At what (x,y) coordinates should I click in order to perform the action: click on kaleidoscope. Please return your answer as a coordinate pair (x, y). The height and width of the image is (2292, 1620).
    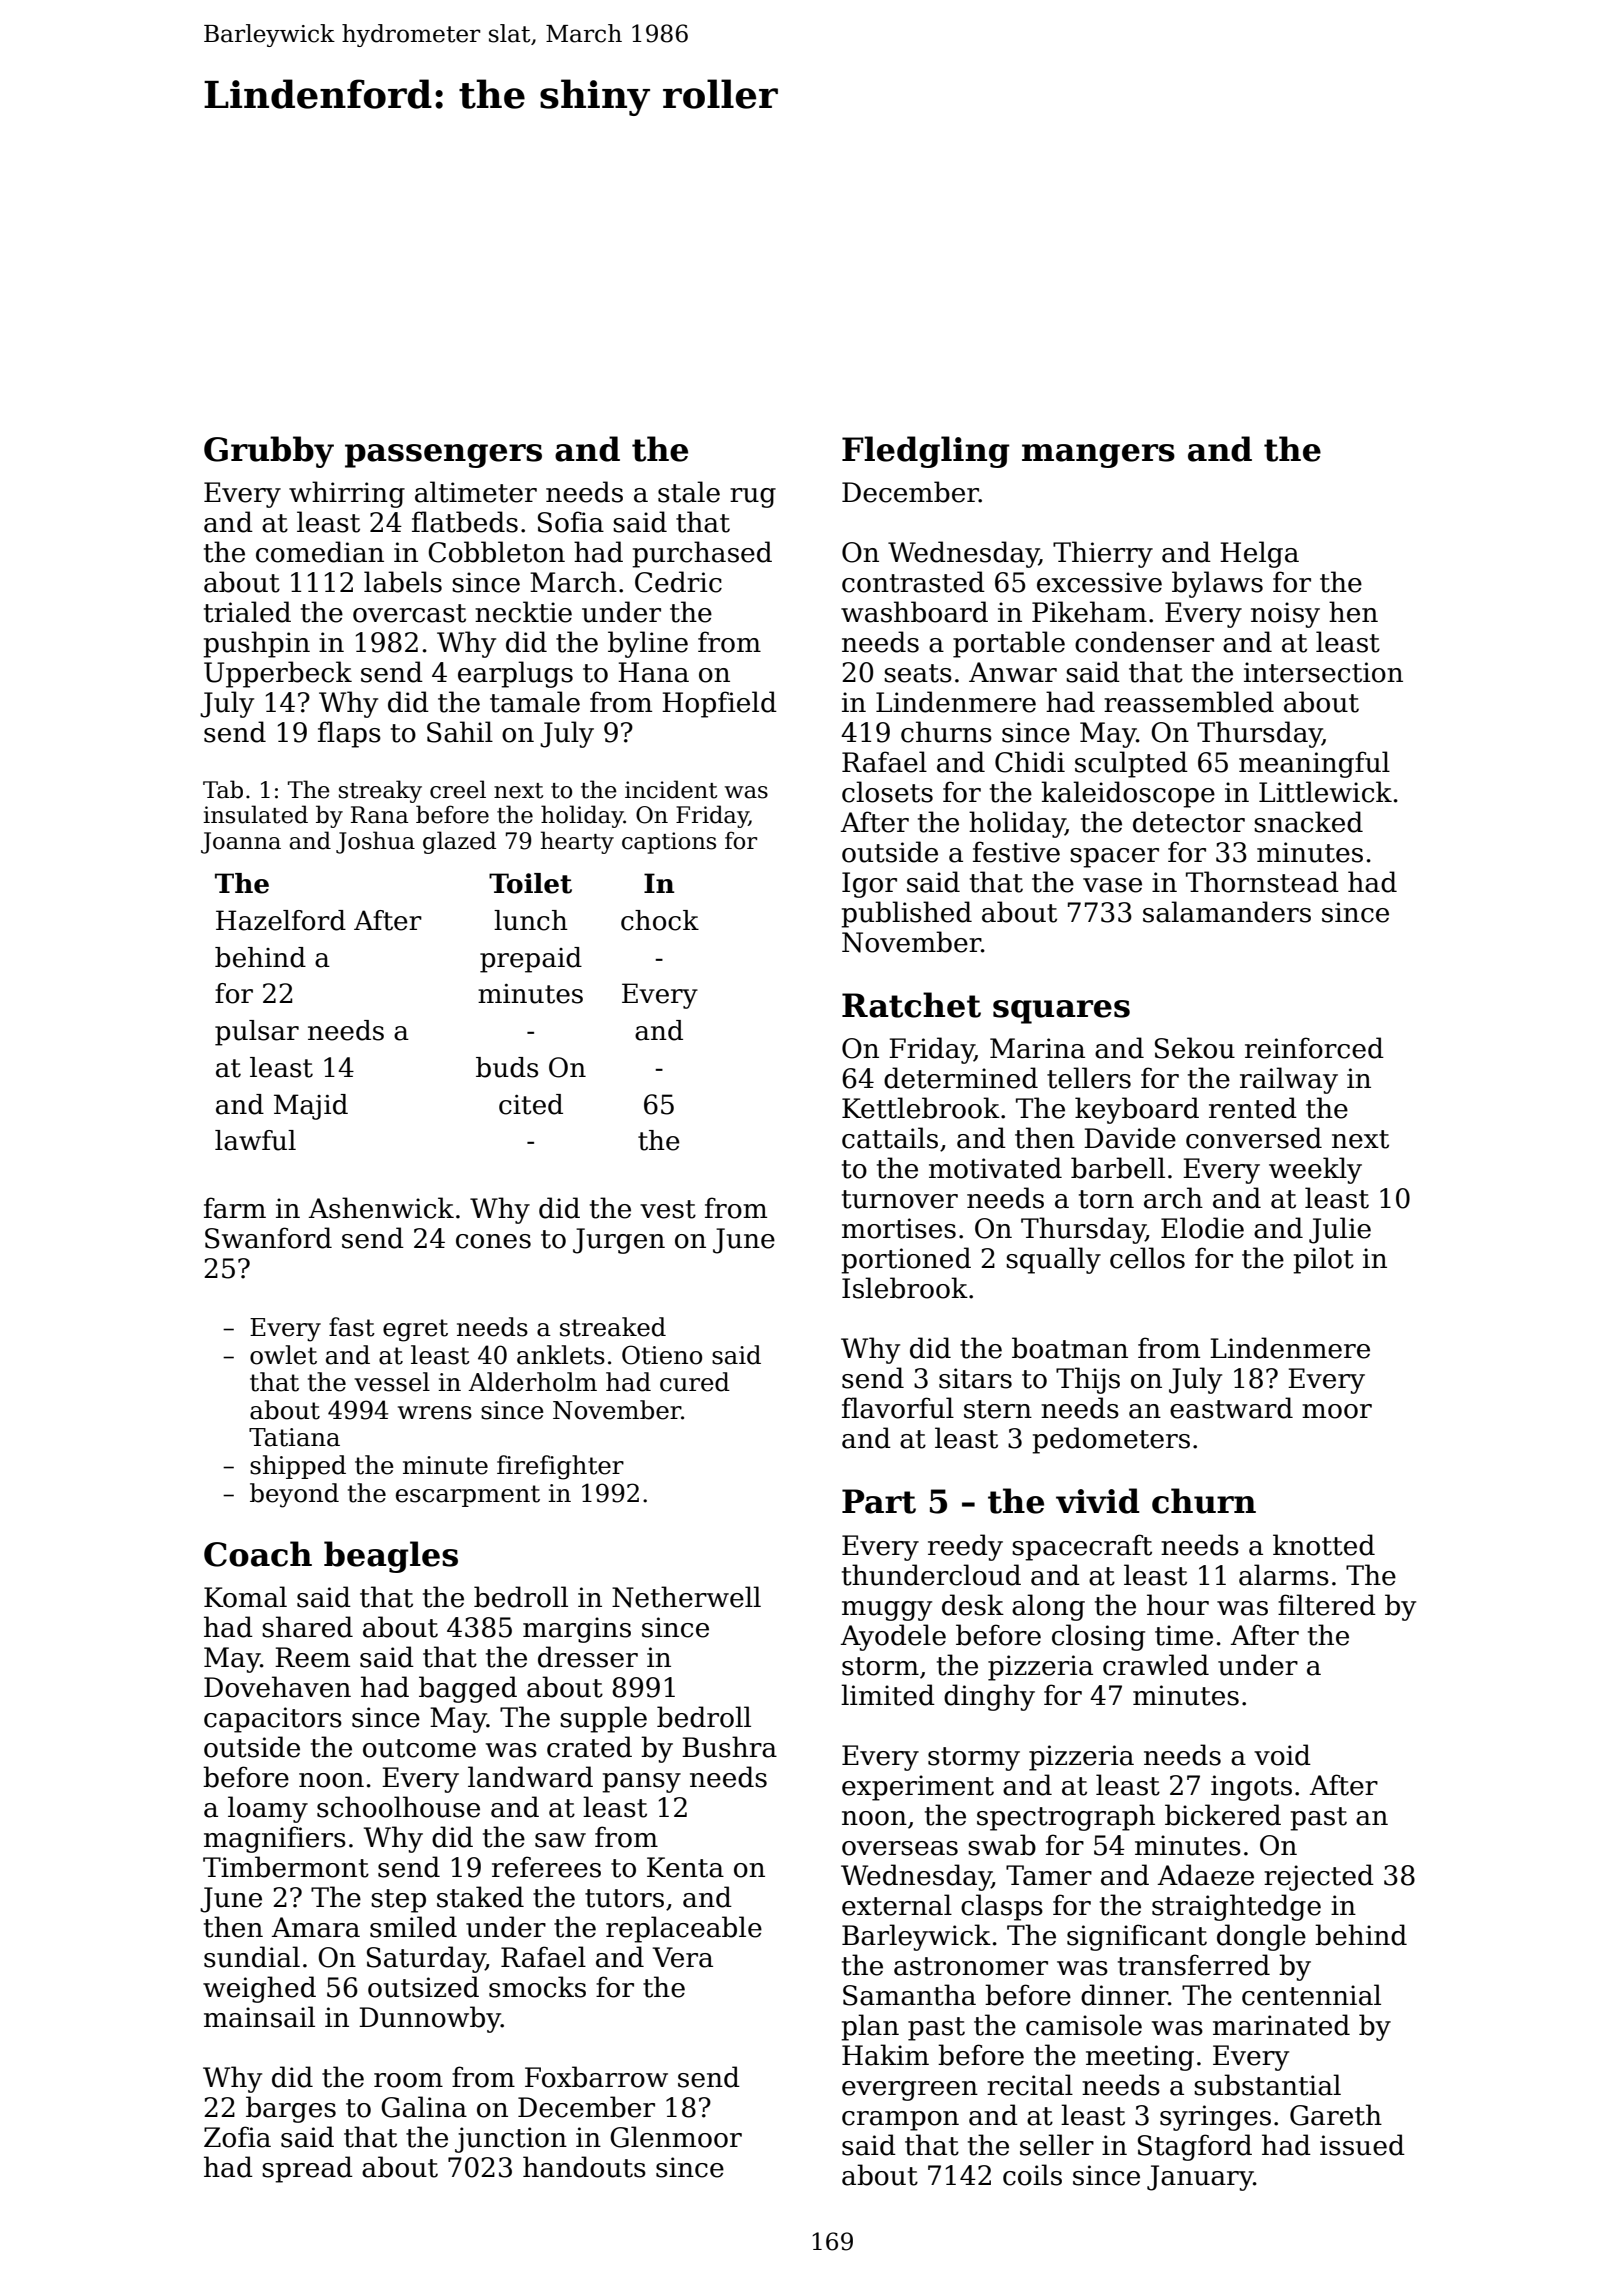
    Looking at the image, I should click on (1128, 794).
